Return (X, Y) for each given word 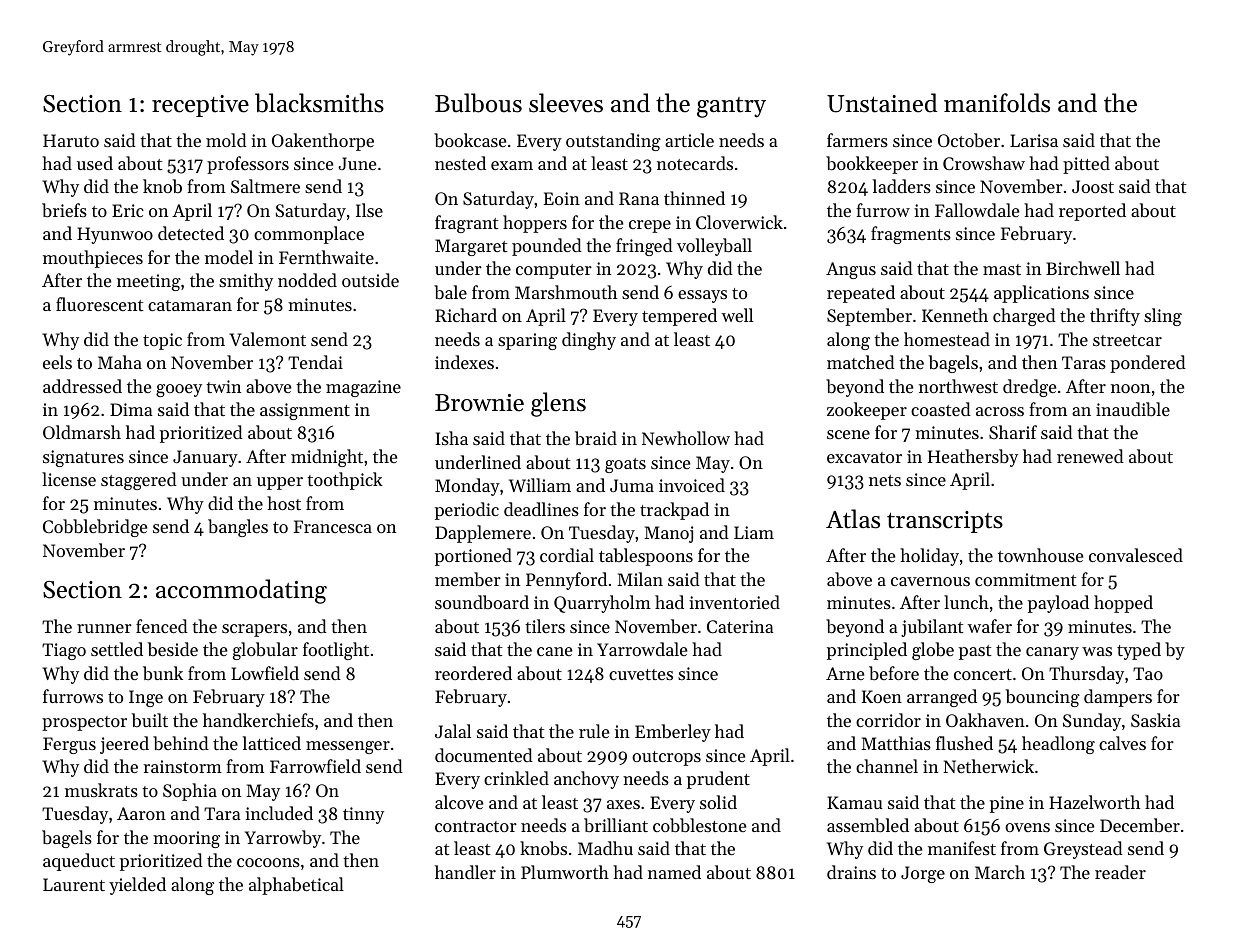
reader (1120, 872)
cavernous (930, 581)
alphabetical (296, 886)
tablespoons (646, 557)
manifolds (997, 103)
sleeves (566, 103)
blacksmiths (319, 103)
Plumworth (565, 872)
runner (104, 628)
